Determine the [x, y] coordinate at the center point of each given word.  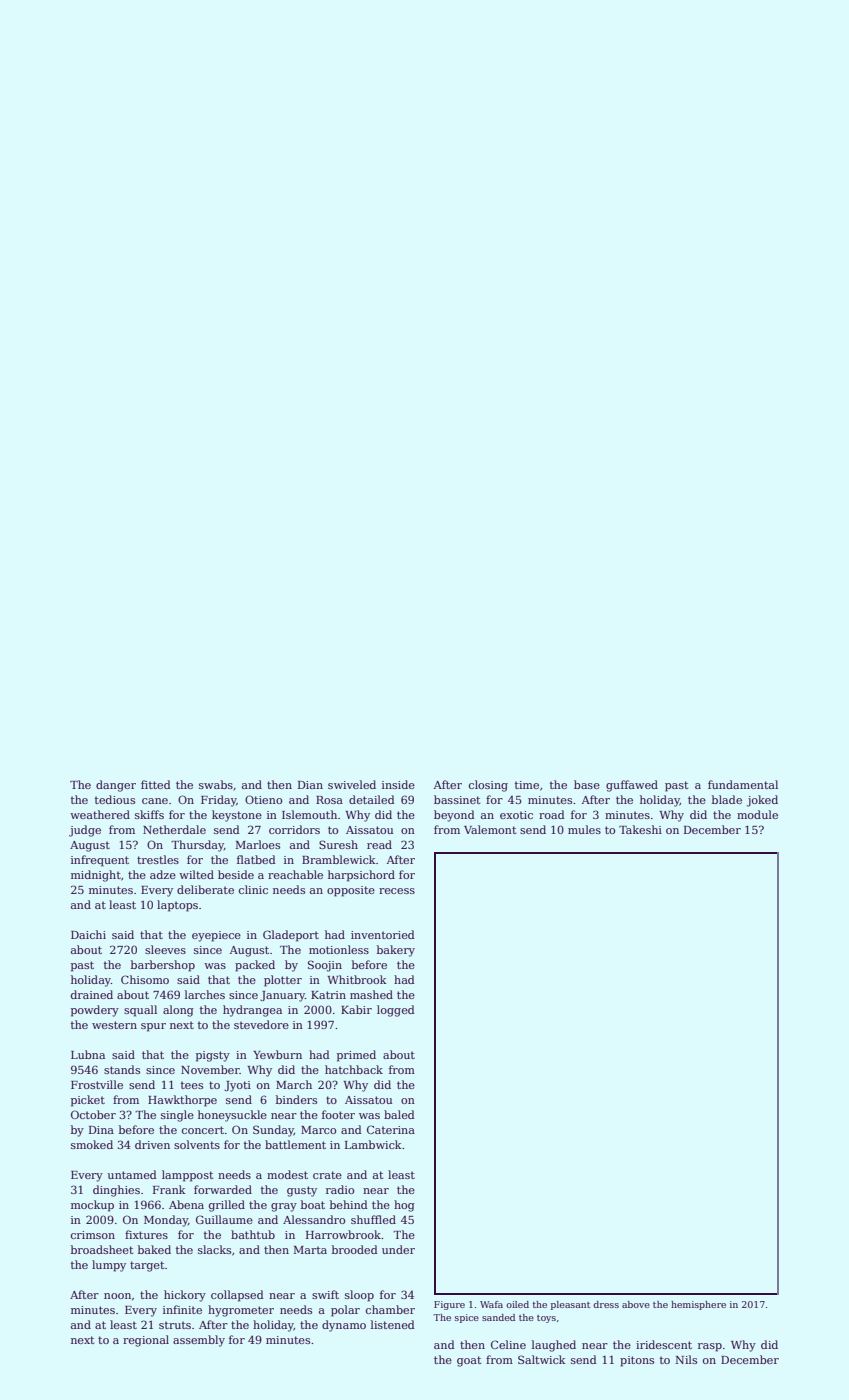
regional [146, 1341]
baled [399, 1114]
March [294, 1084]
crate [327, 1175]
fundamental [743, 784]
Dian [310, 785]
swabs [216, 784]
